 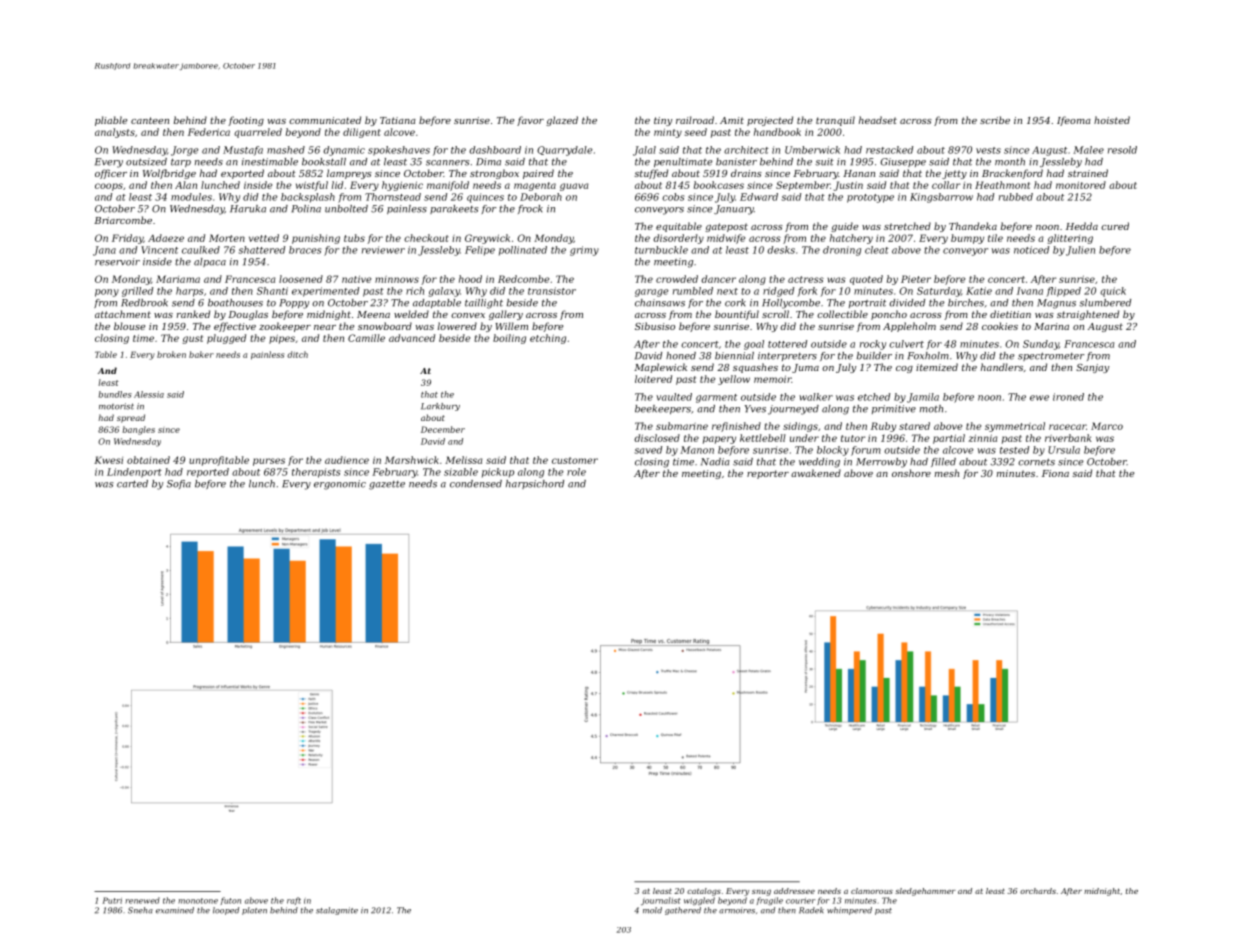 I want to click on raft, so click(x=294, y=901).
